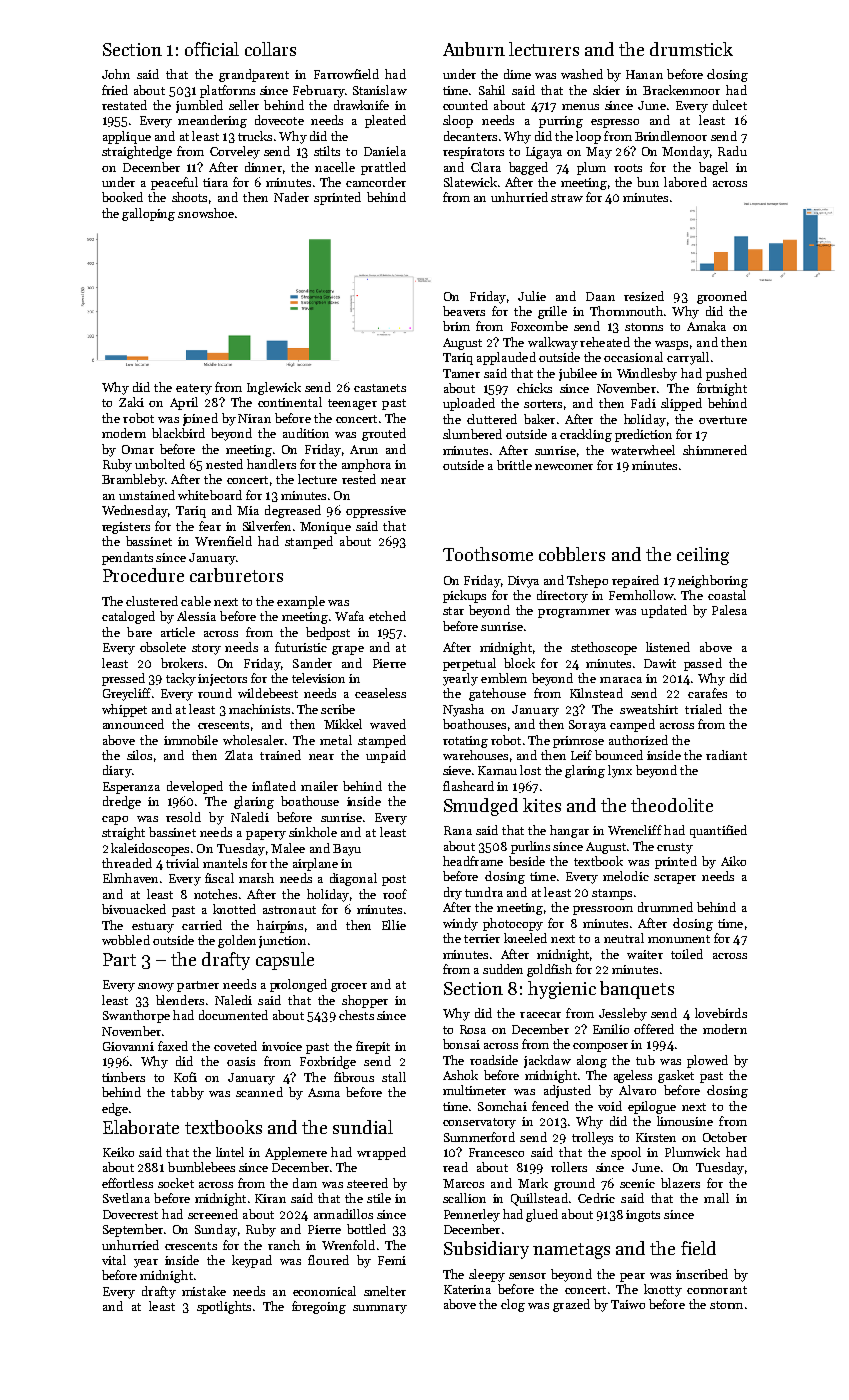 The image size is (849, 1400). Describe the element at coordinates (648, 182) in the image. I see `bun` at that location.
